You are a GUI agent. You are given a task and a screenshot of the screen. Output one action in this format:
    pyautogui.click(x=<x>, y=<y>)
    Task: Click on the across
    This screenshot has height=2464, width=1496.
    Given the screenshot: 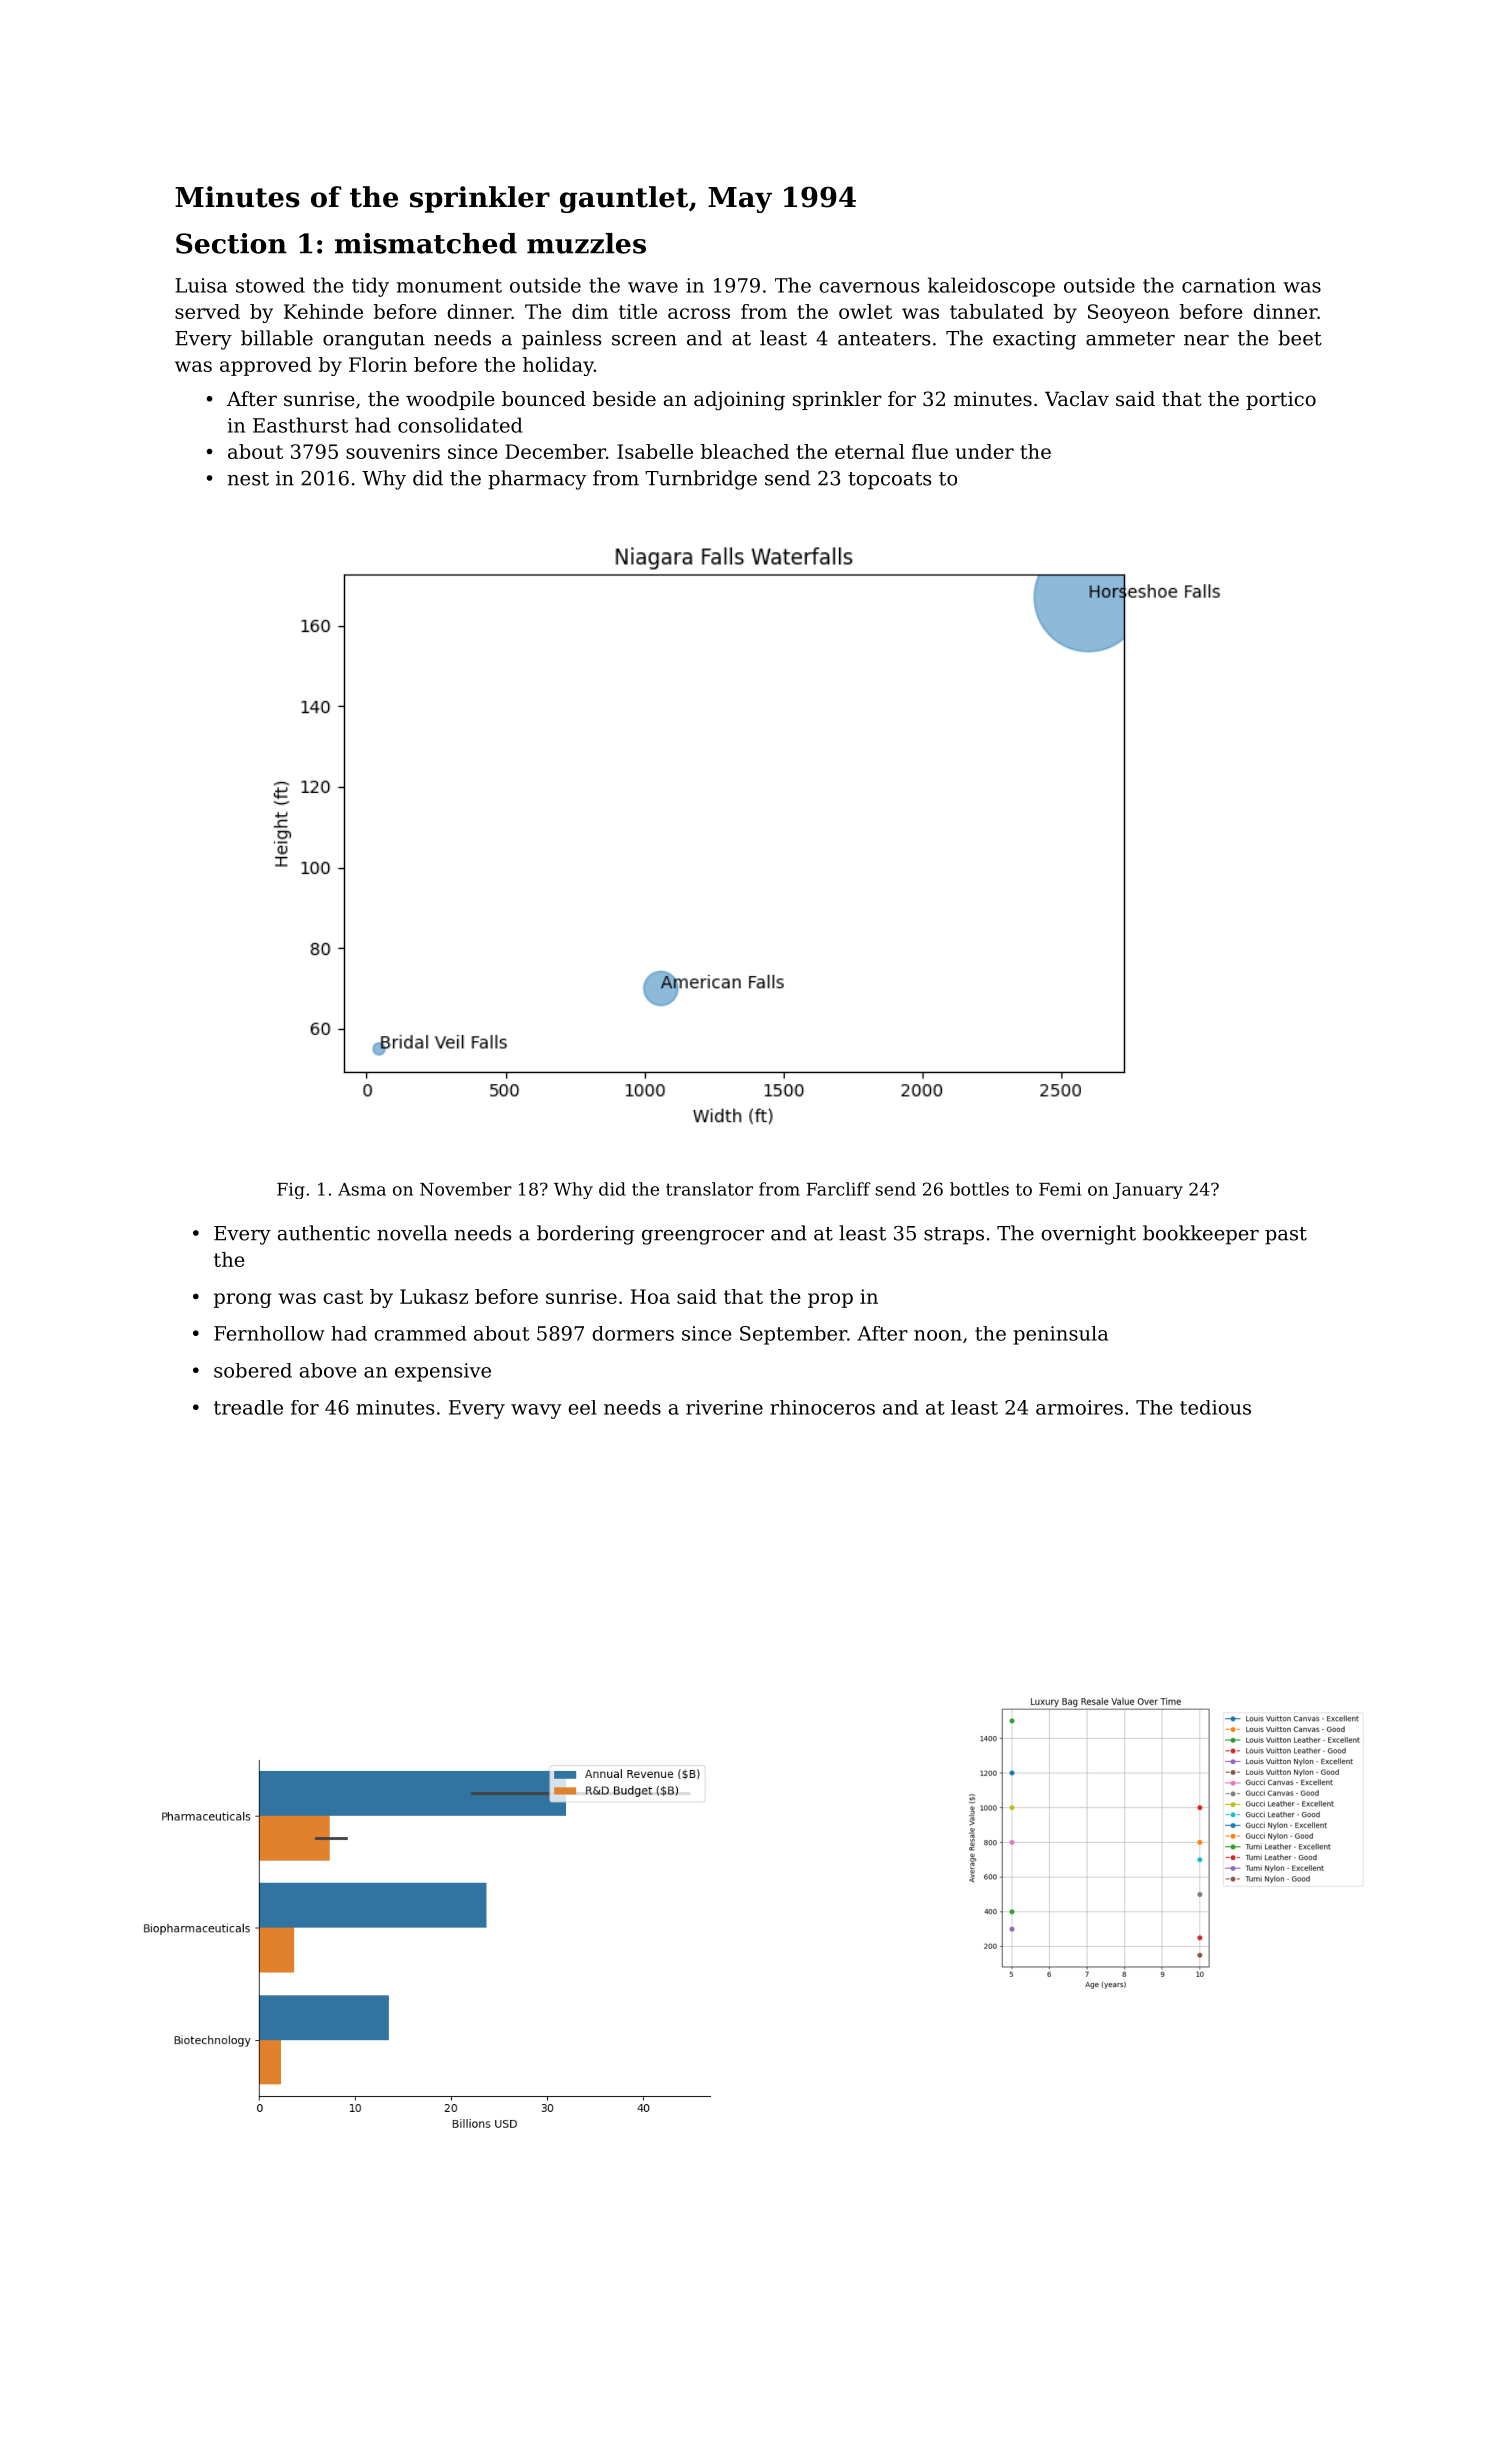 What is the action you would take?
    pyautogui.click(x=699, y=313)
